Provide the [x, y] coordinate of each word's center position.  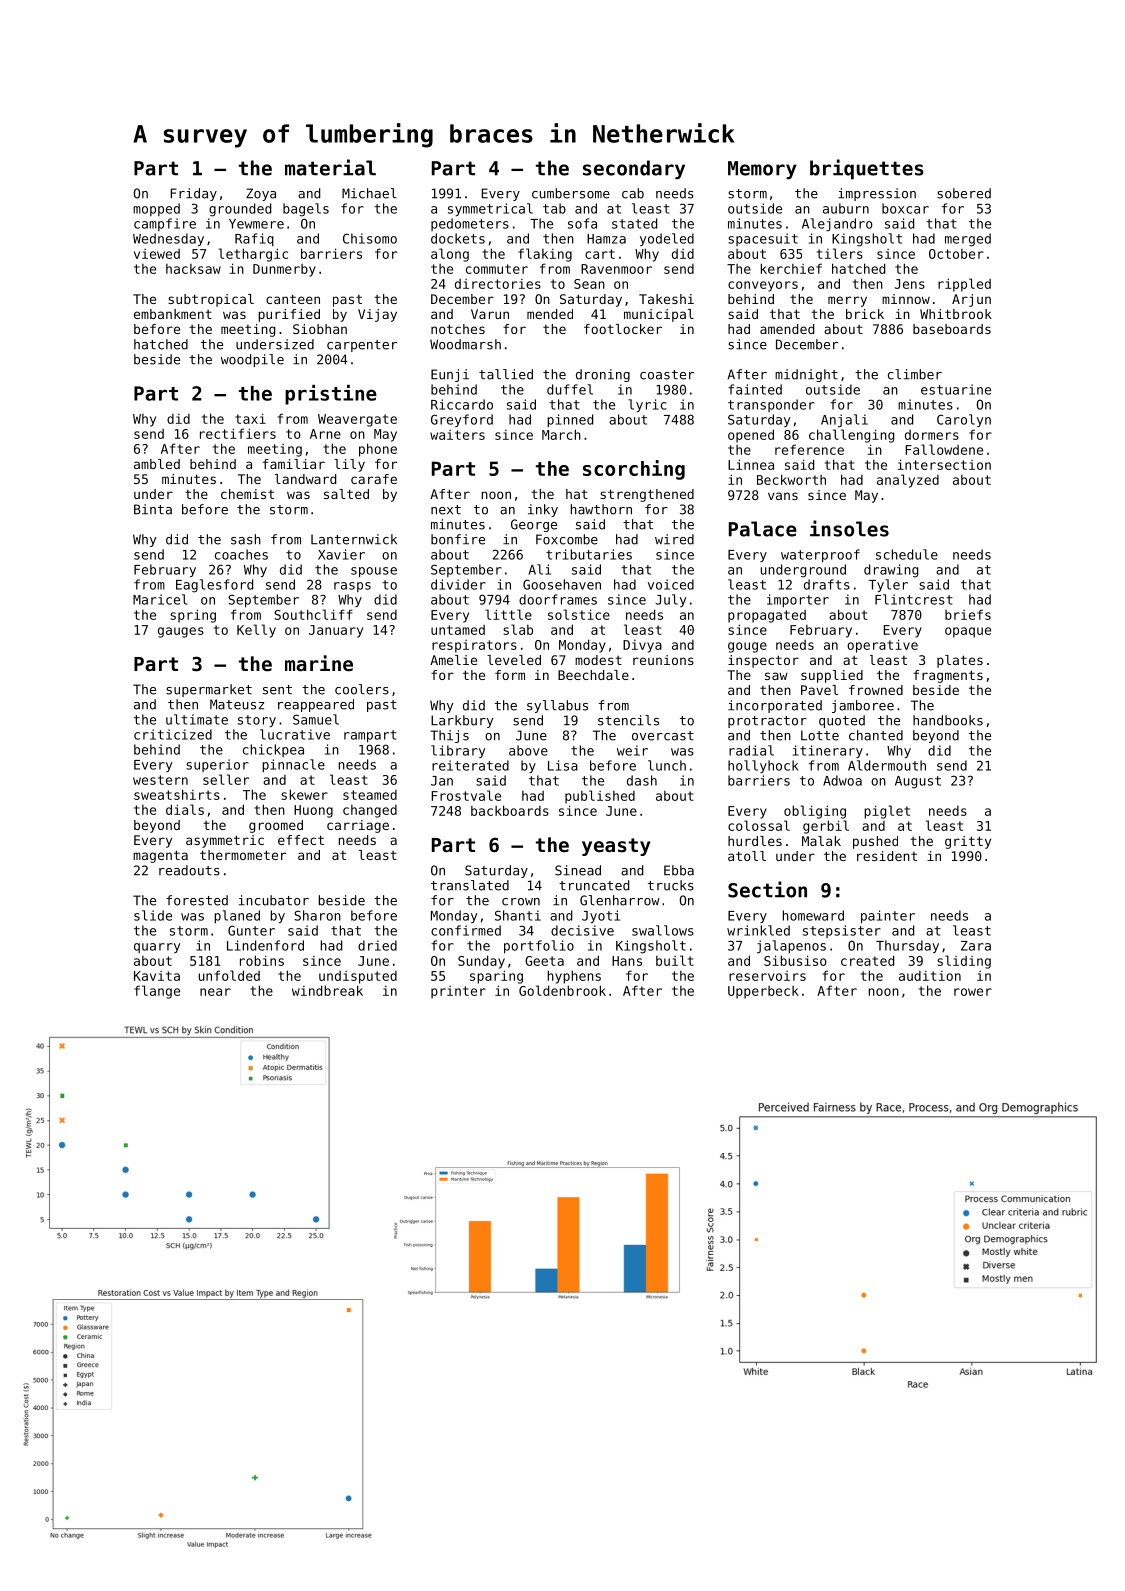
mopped [156, 209]
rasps [352, 587]
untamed [458, 630]
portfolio [539, 947]
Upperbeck [763, 992]
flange [157, 992]
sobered [964, 193]
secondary [634, 170]
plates [960, 661]
